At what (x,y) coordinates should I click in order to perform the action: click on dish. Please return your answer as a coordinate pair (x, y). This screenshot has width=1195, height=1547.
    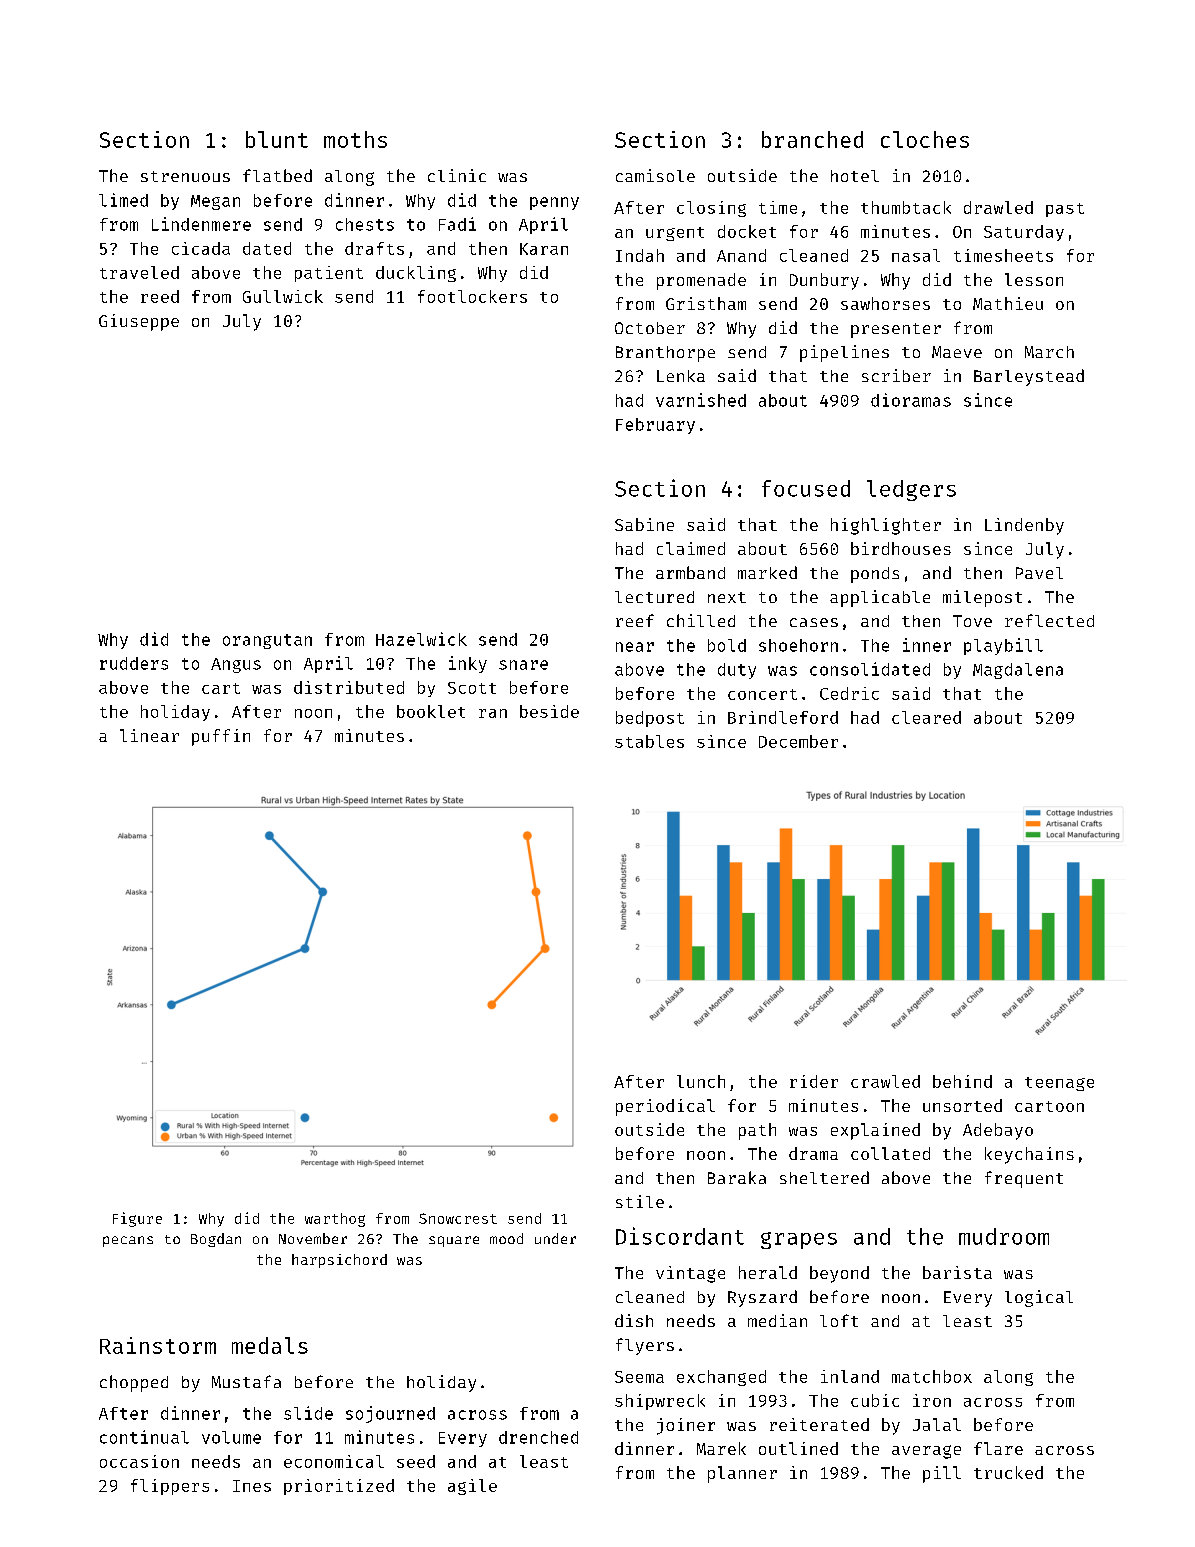
    Looking at the image, I should click on (634, 1320).
